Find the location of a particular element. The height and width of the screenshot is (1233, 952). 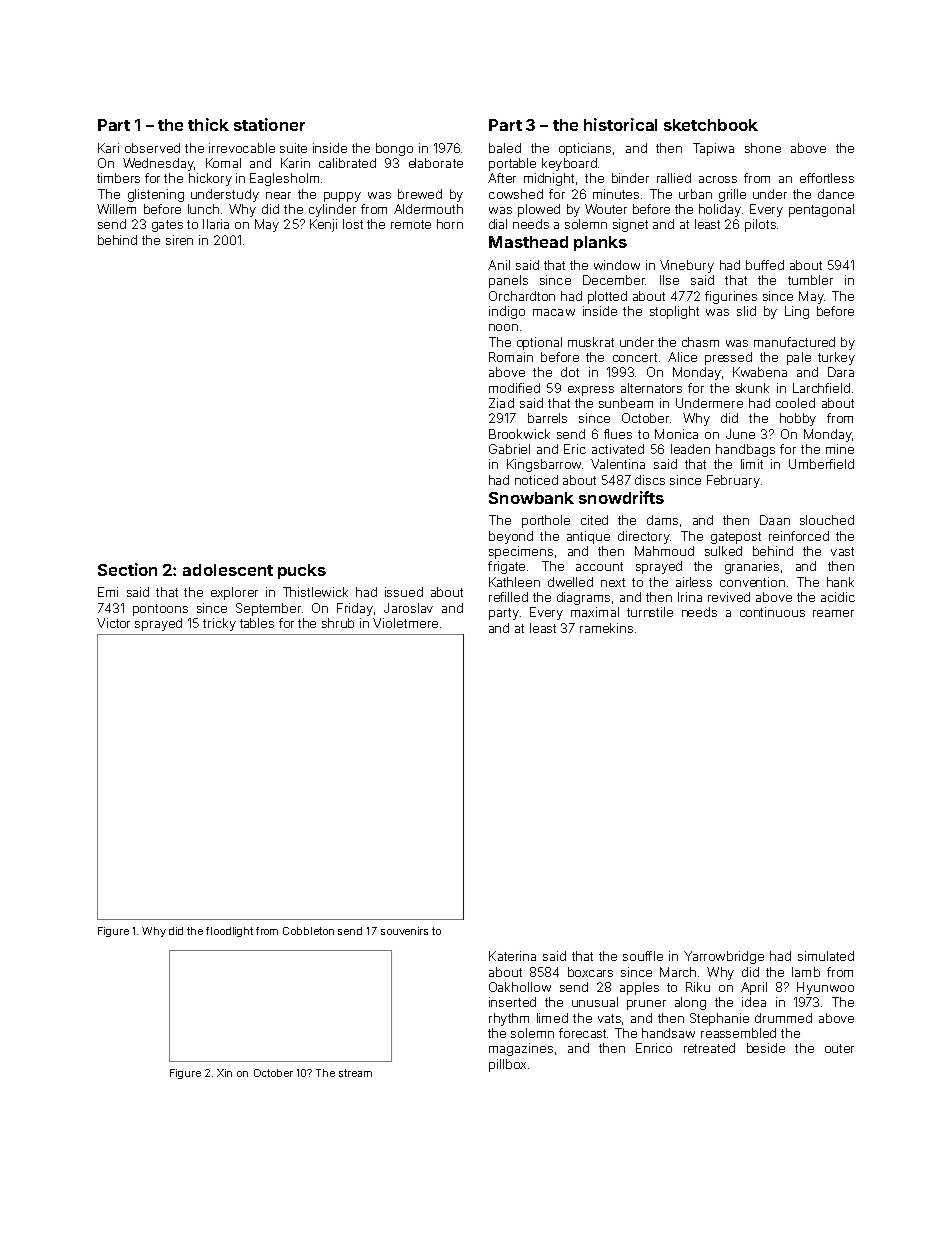

sketchbook is located at coordinates (711, 125).
